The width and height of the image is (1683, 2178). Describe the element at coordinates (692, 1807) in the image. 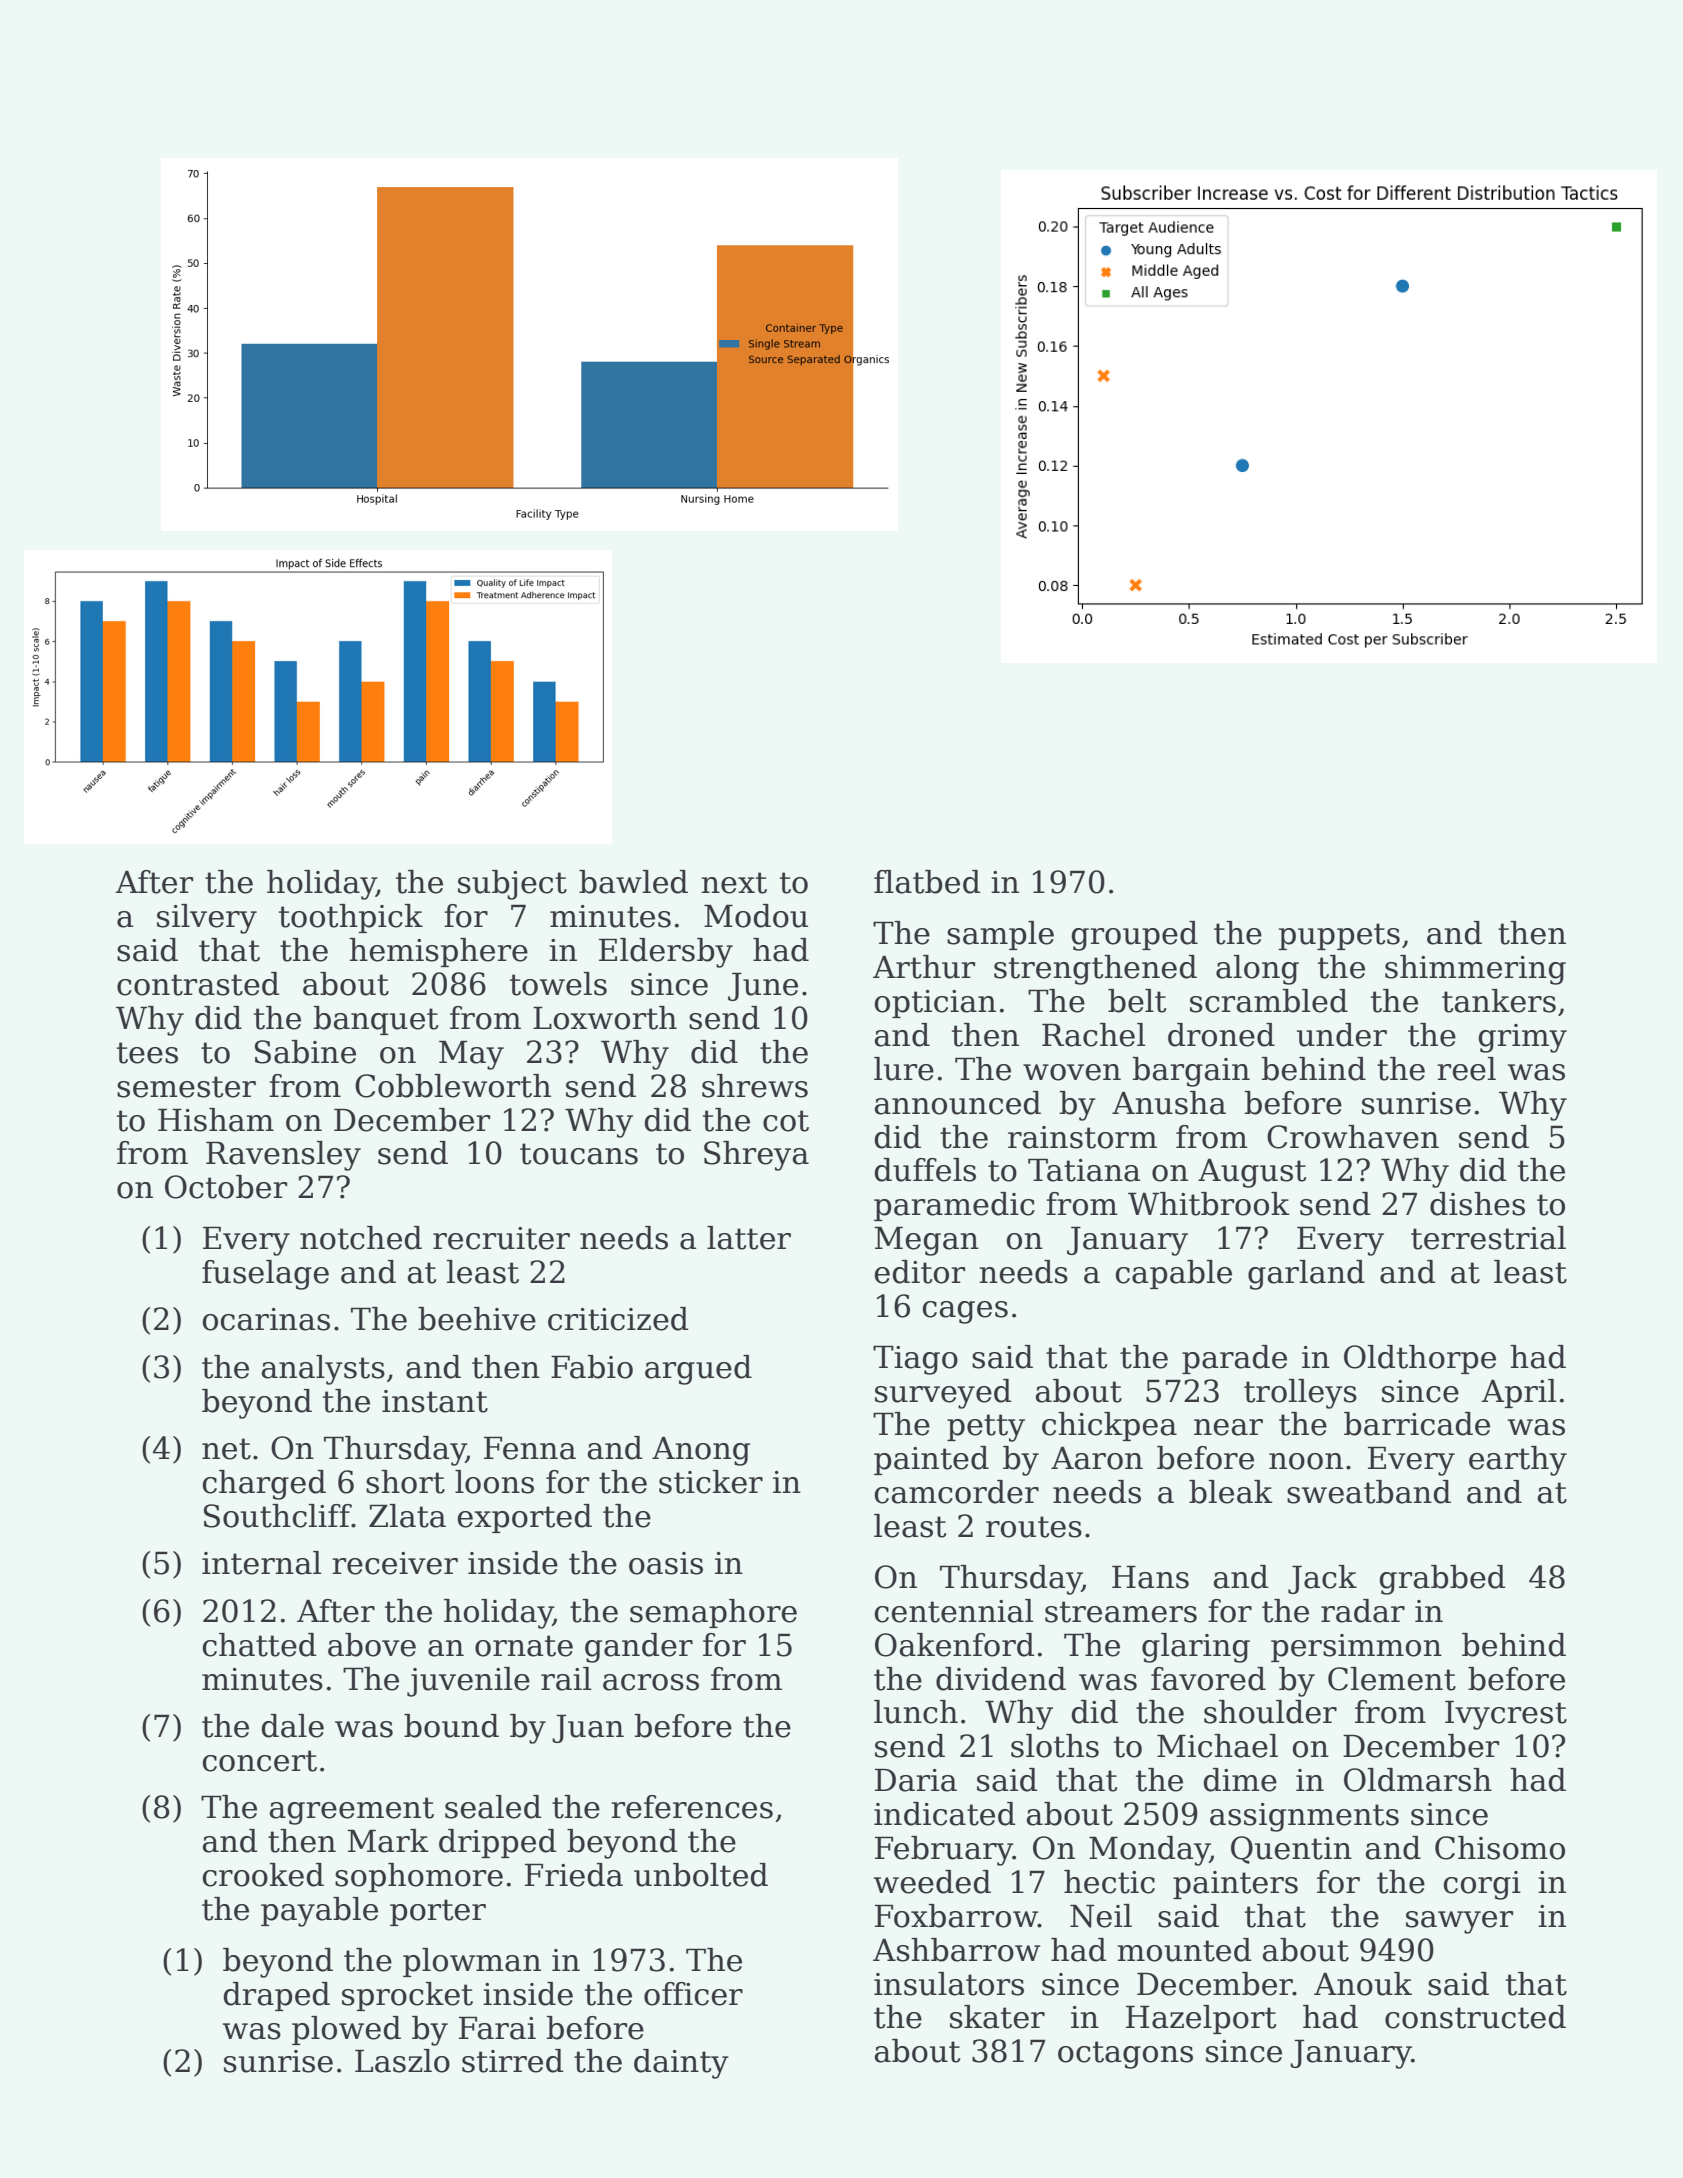

I see `references` at that location.
